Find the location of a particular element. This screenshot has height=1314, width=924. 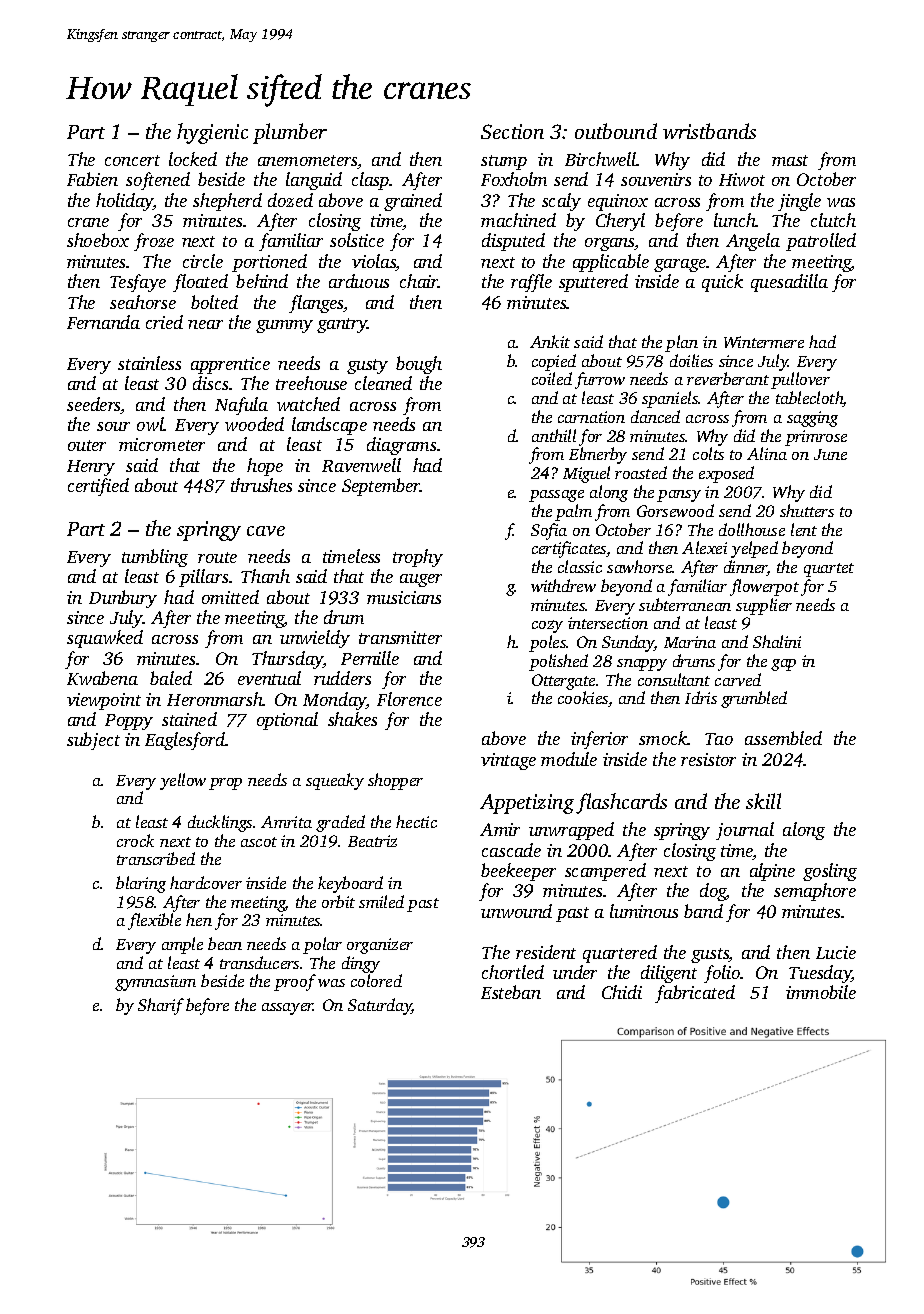

Dunbury is located at coordinates (123, 599).
